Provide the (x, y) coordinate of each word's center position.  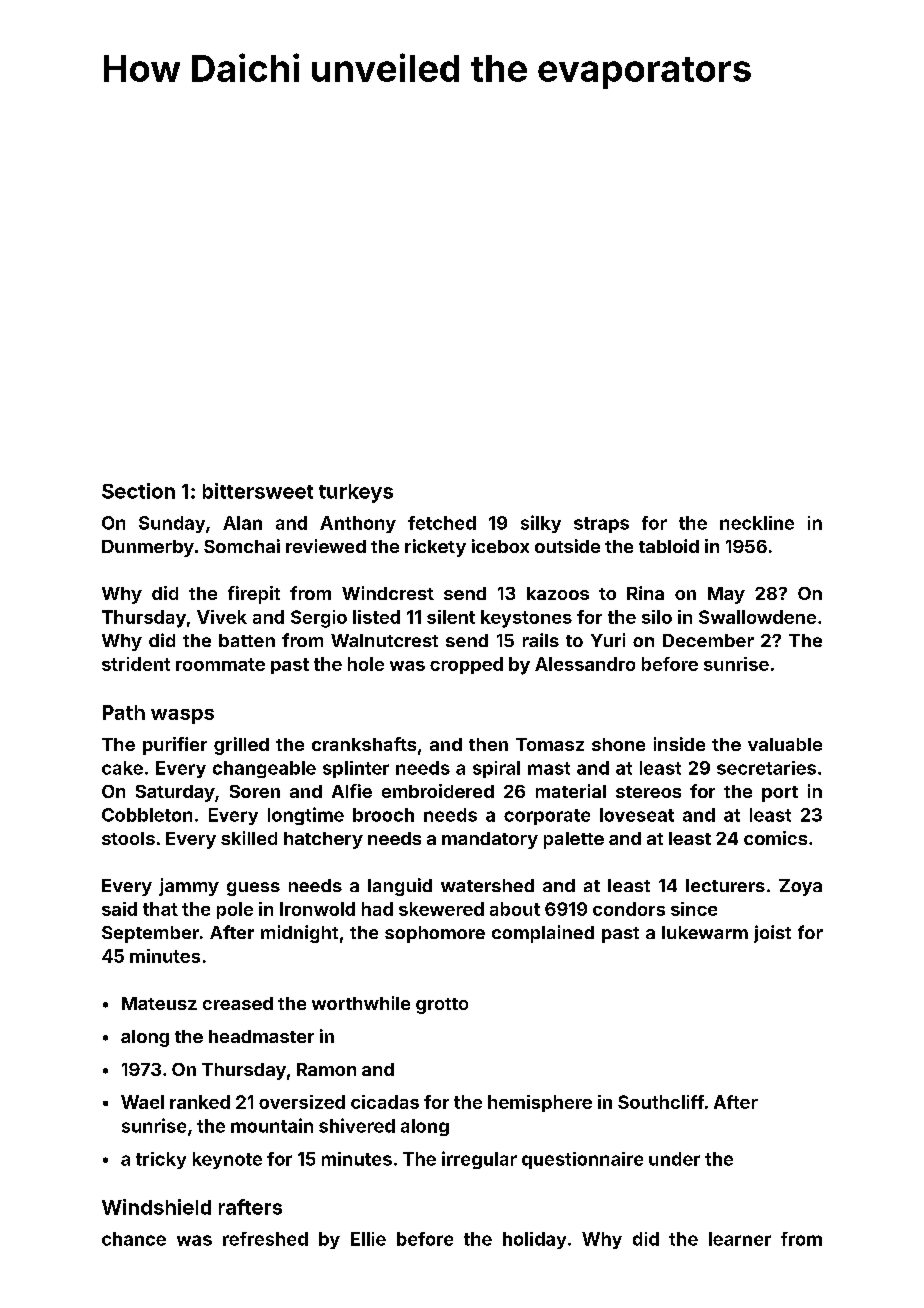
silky (541, 524)
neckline (757, 523)
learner (740, 1239)
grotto (442, 1006)
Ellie (368, 1239)
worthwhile (361, 1003)
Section (138, 491)
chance (134, 1239)
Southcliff (661, 1102)
